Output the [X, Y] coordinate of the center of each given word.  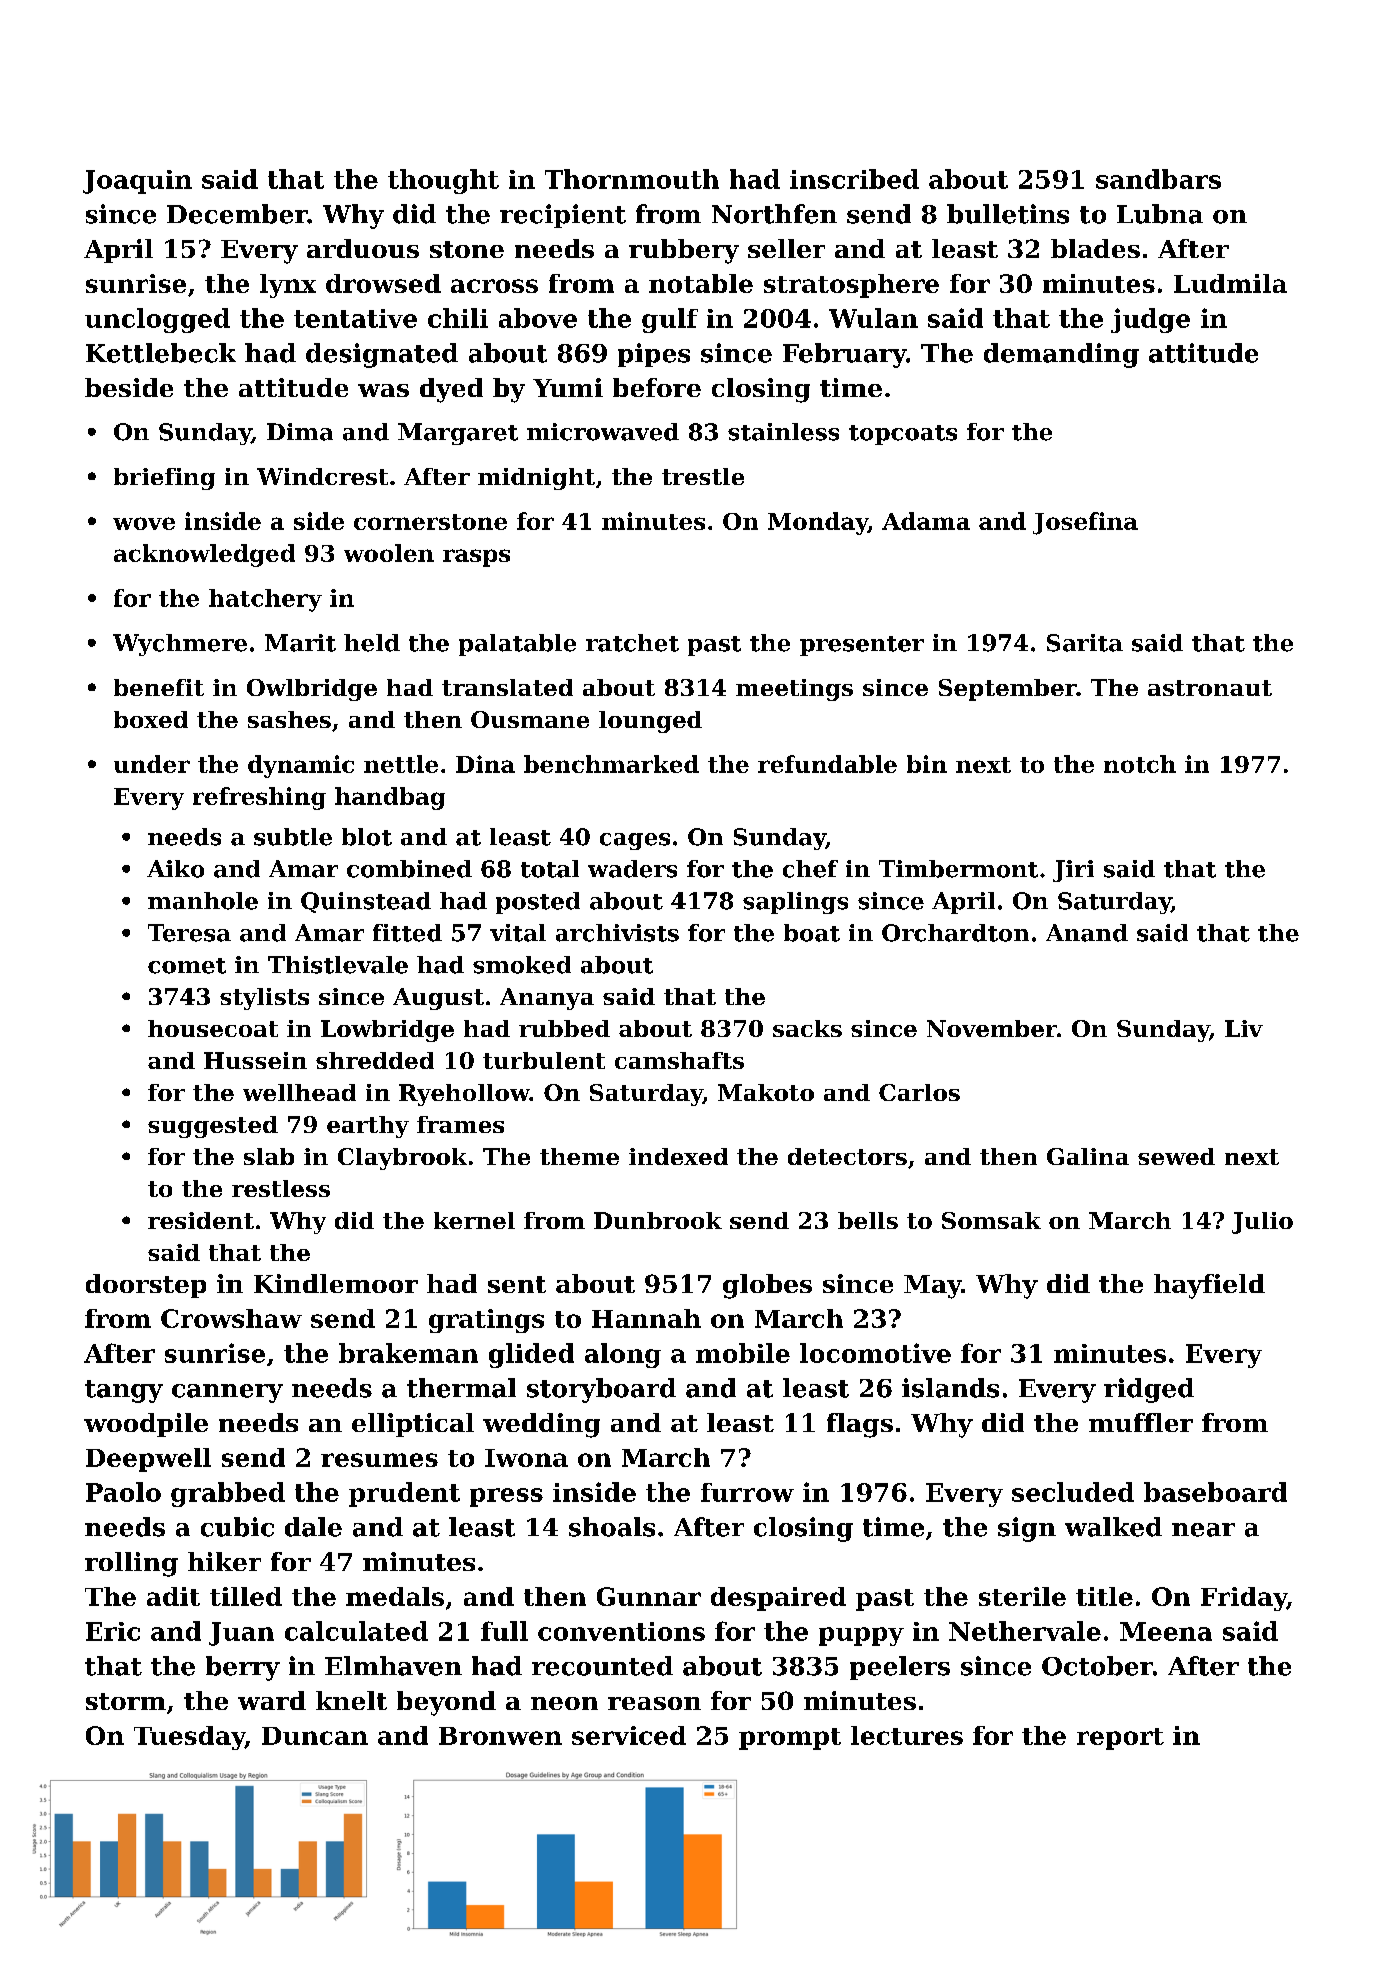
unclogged [157, 320]
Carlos [919, 1092]
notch [1140, 764]
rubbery [684, 251]
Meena [1166, 1631]
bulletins [1008, 214]
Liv [1244, 1028]
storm [126, 1701]
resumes [379, 1460]
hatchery [265, 600]
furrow [747, 1492]
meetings [794, 690]
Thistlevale [338, 965]
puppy [861, 1636]
